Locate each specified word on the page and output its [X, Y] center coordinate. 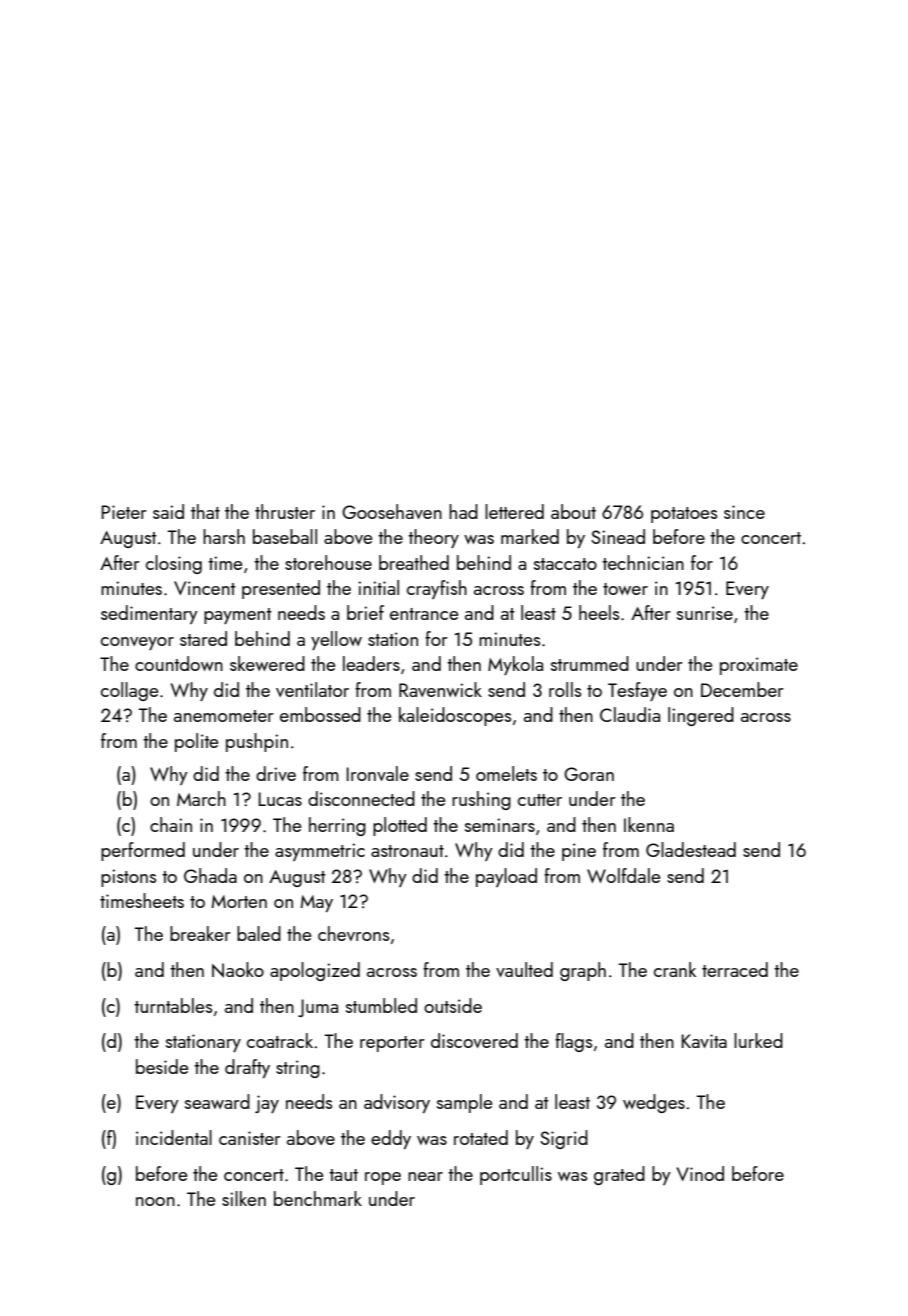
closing [174, 564]
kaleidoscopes [455, 716]
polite [196, 742]
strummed [590, 663]
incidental [174, 1137]
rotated [481, 1137]
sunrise [705, 613]
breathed [414, 562]
